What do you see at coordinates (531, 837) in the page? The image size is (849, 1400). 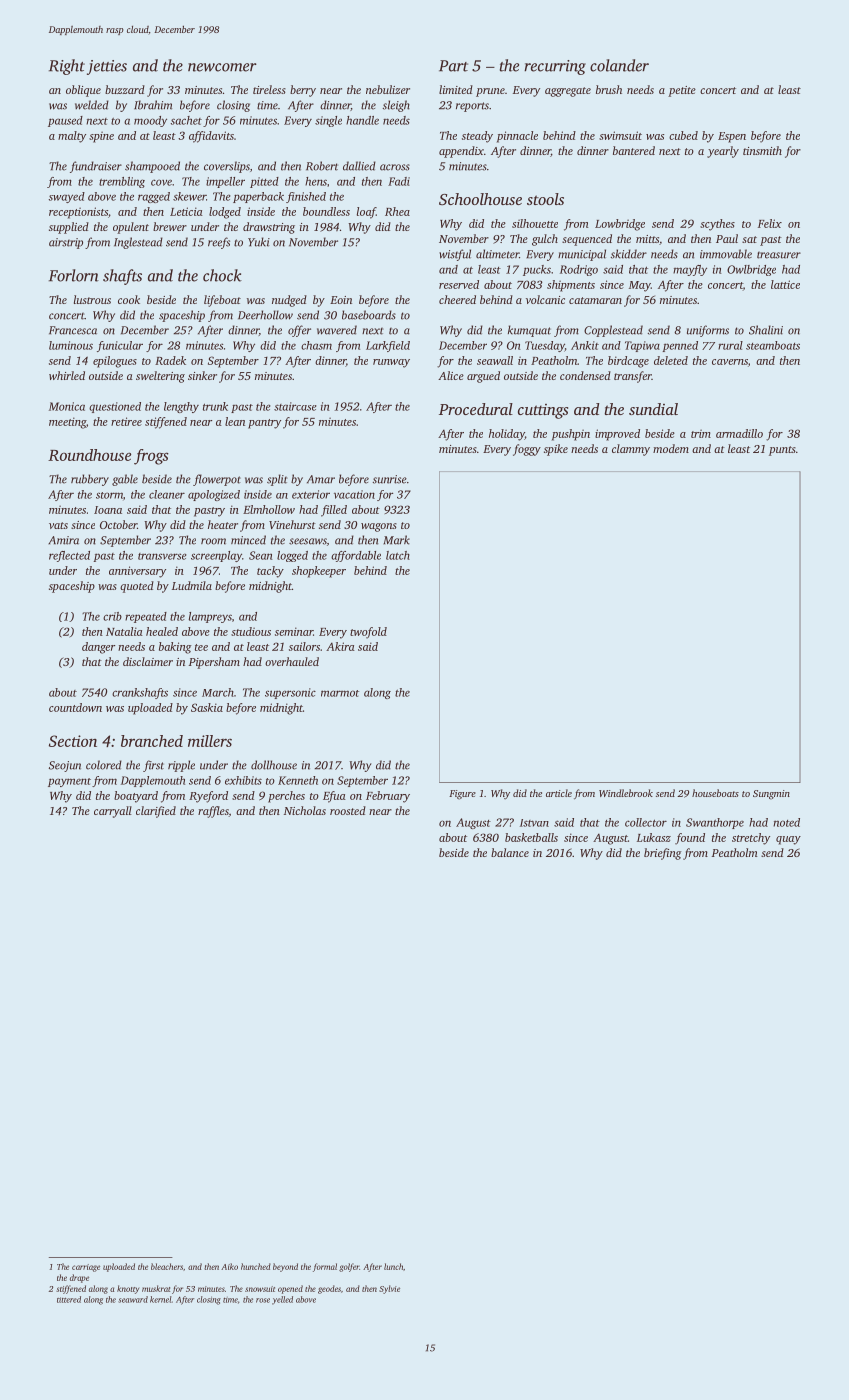 I see `basketballs` at bounding box center [531, 837].
